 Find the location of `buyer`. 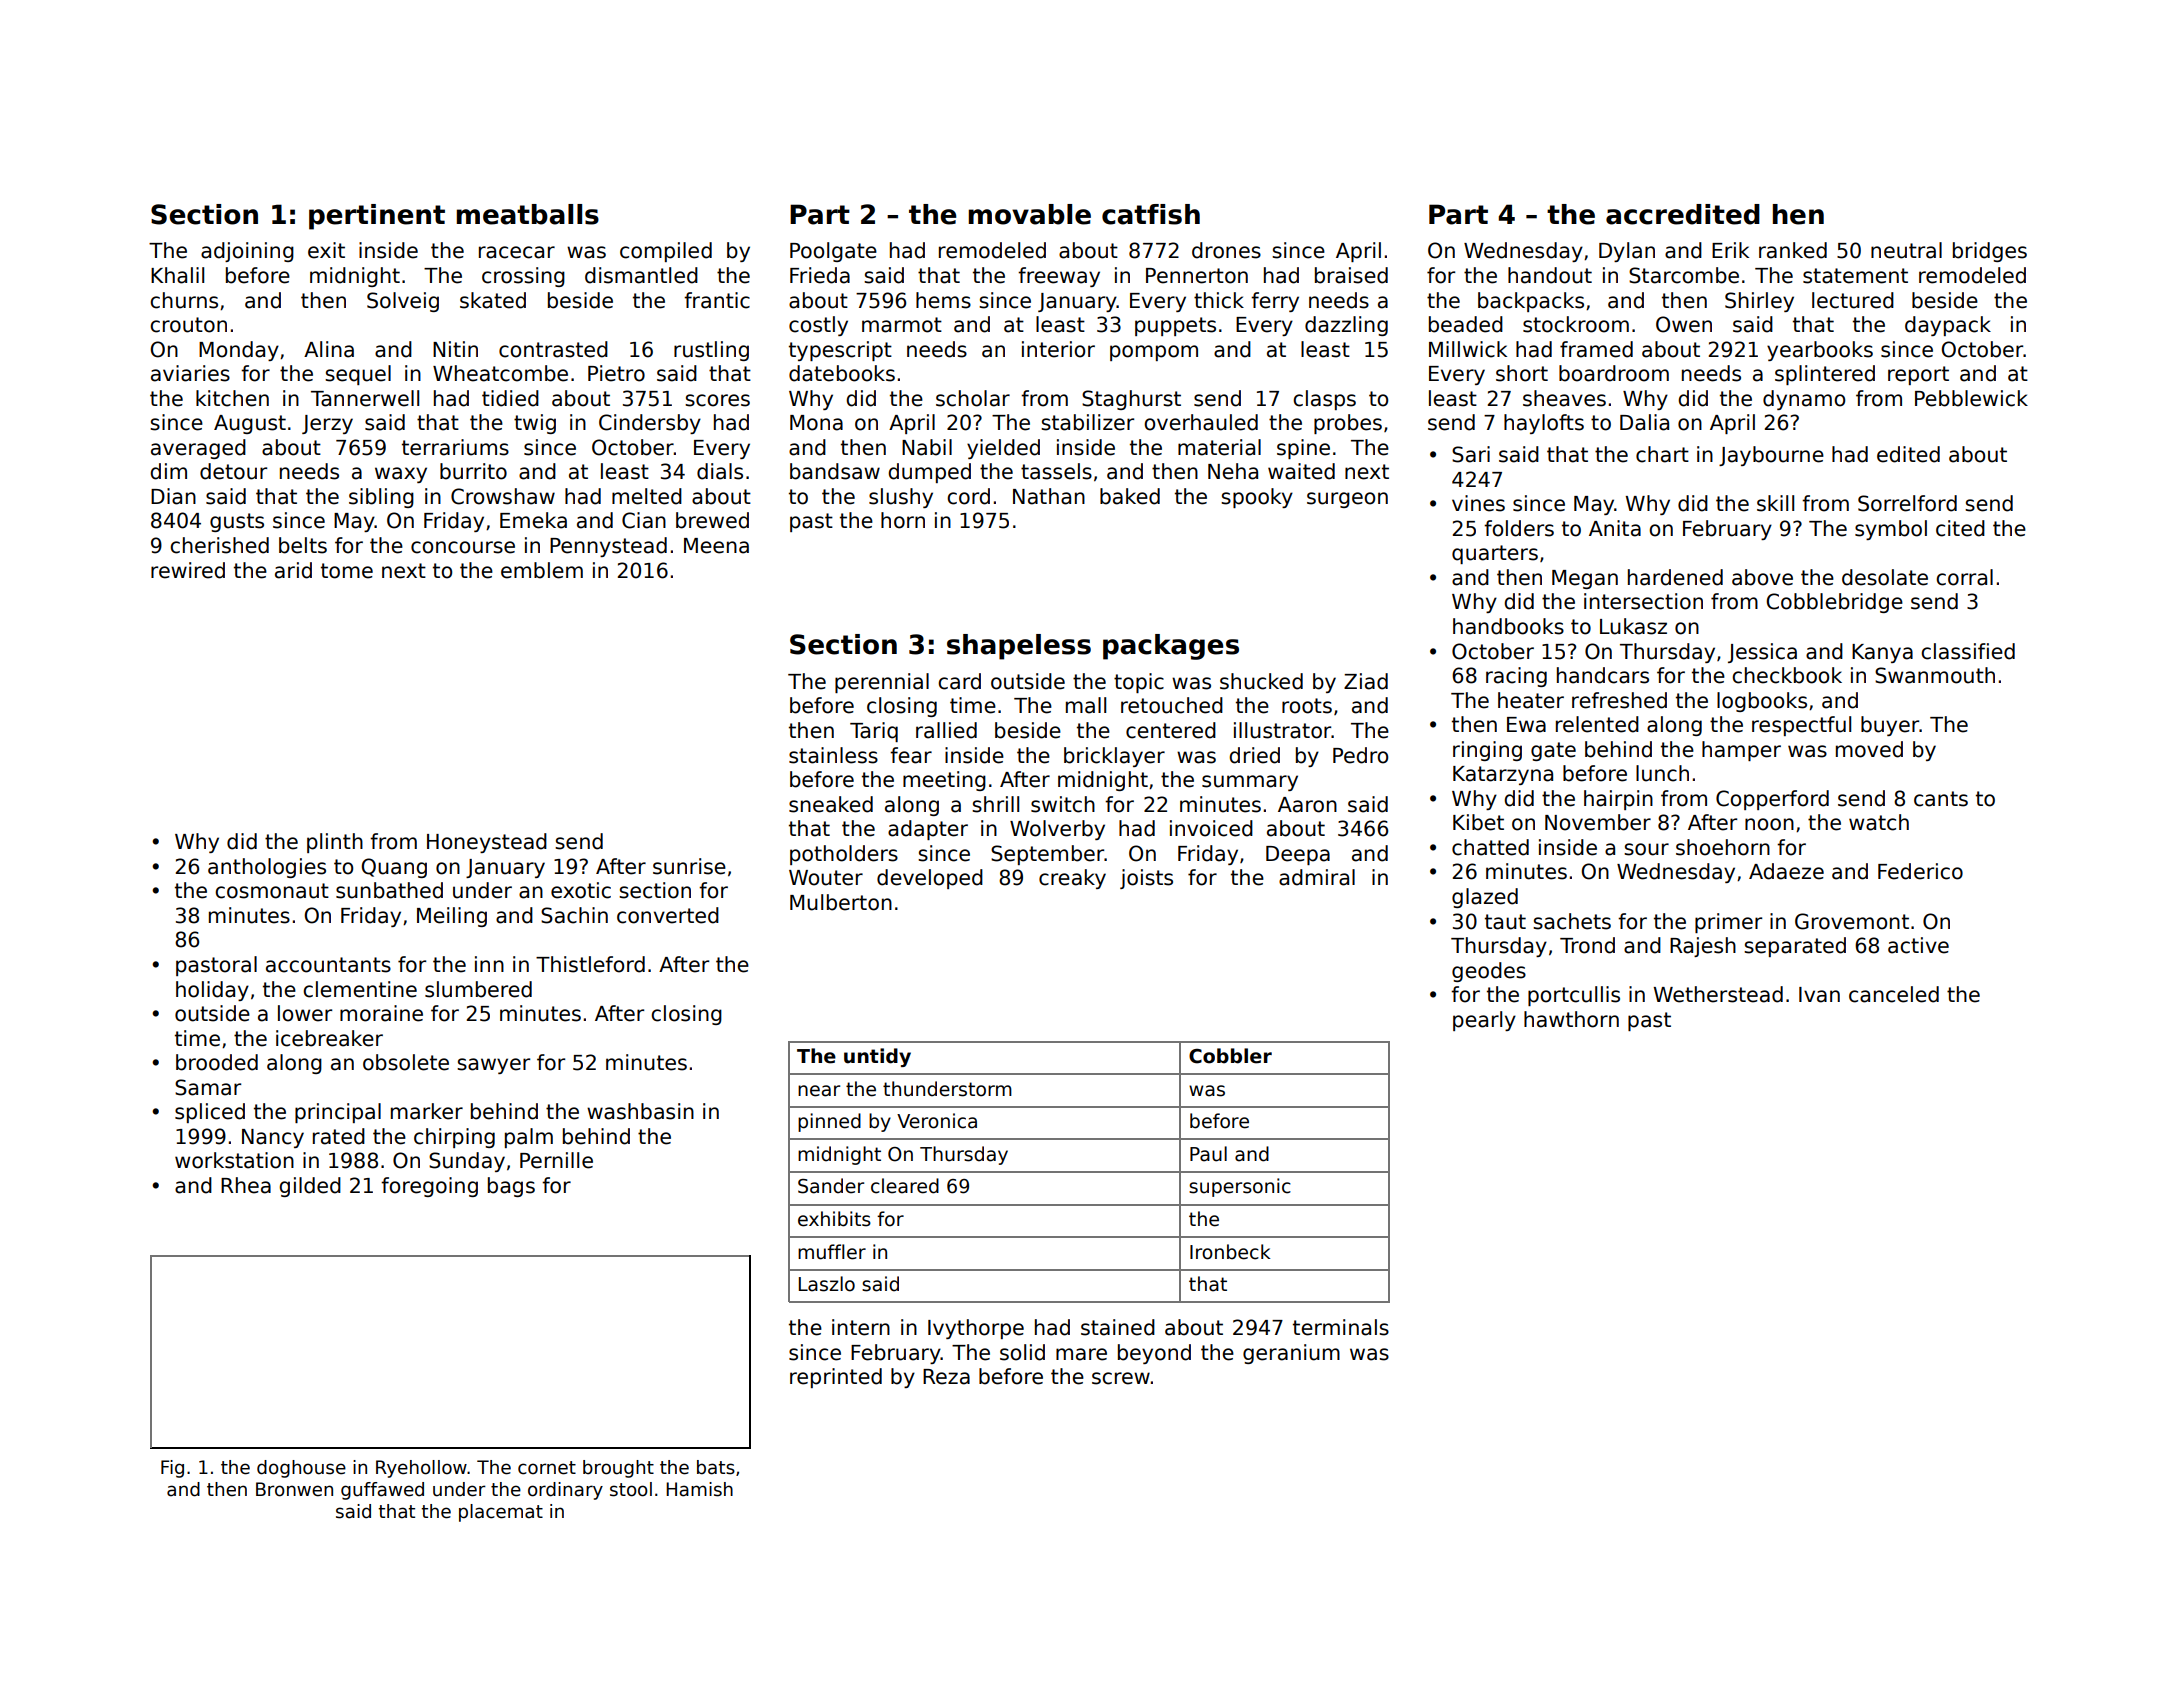

buyer is located at coordinates (1890, 726).
